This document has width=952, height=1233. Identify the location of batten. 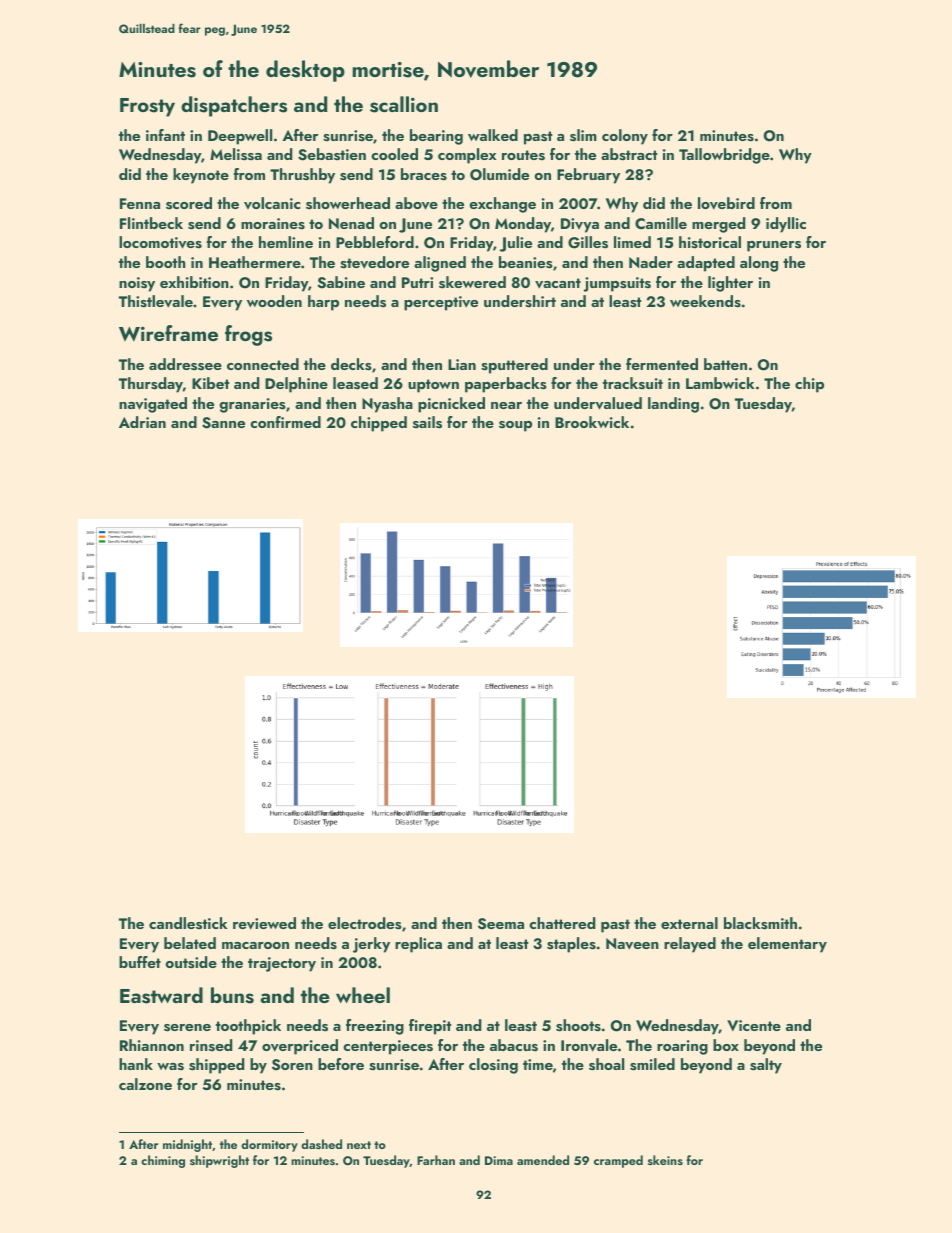
(725, 364).
